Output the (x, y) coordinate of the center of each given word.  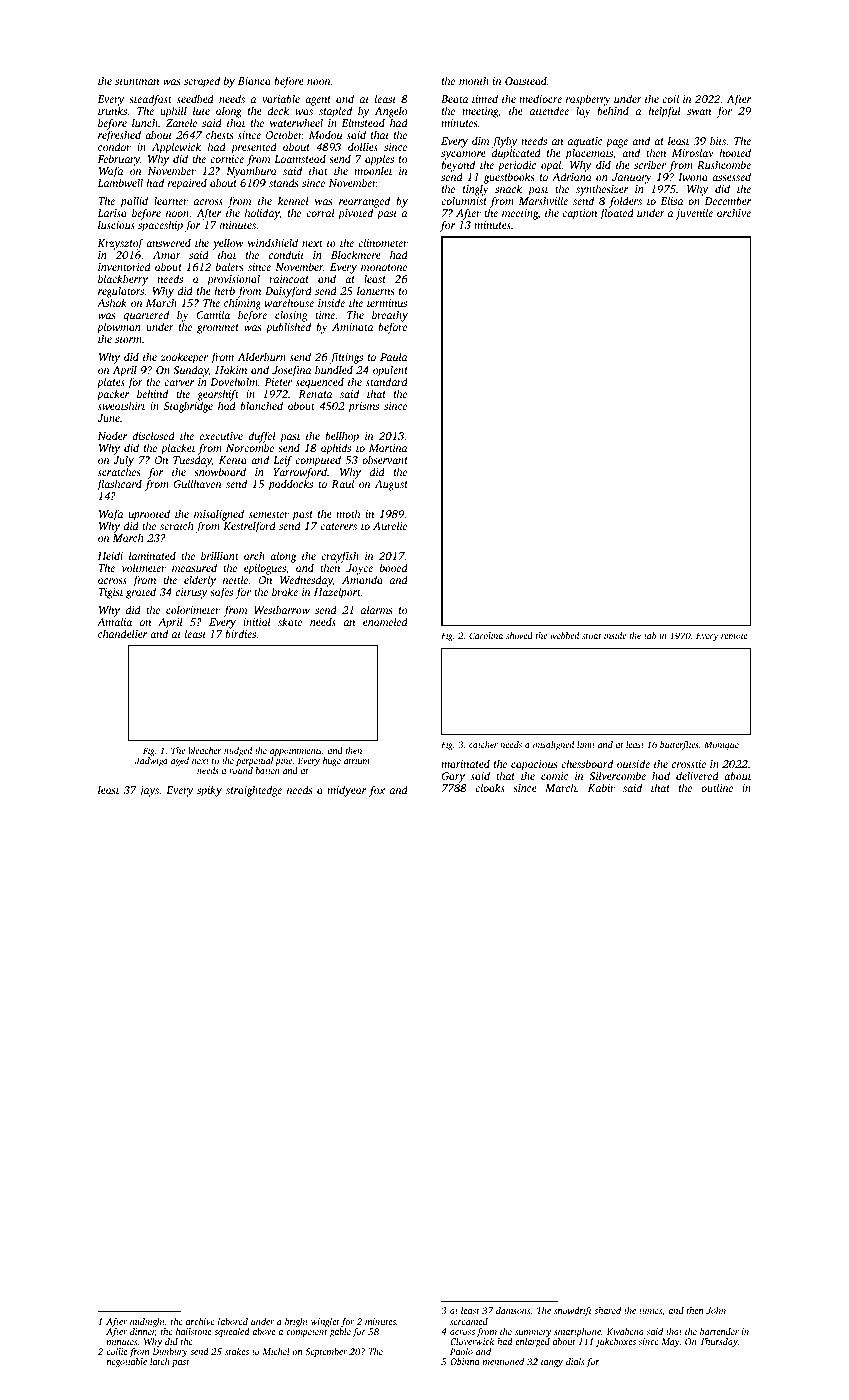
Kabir (601, 787)
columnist (464, 201)
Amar (167, 255)
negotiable (127, 1362)
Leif (282, 461)
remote (734, 636)
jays (149, 791)
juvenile (694, 214)
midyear (346, 791)
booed (394, 567)
